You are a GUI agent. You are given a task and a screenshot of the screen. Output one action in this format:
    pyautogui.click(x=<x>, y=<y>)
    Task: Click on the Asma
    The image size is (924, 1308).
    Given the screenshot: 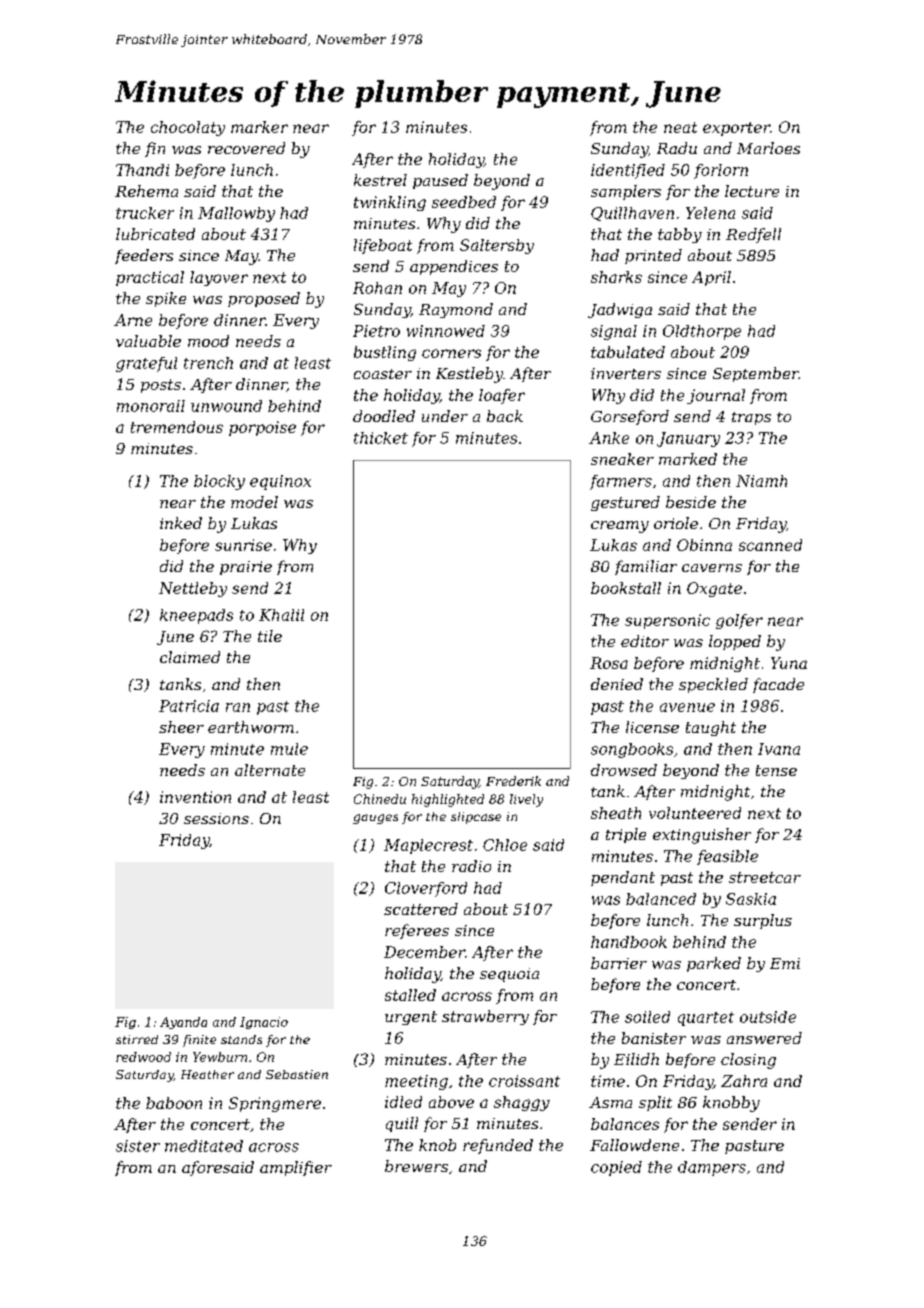 What is the action you would take?
    pyautogui.click(x=610, y=1102)
